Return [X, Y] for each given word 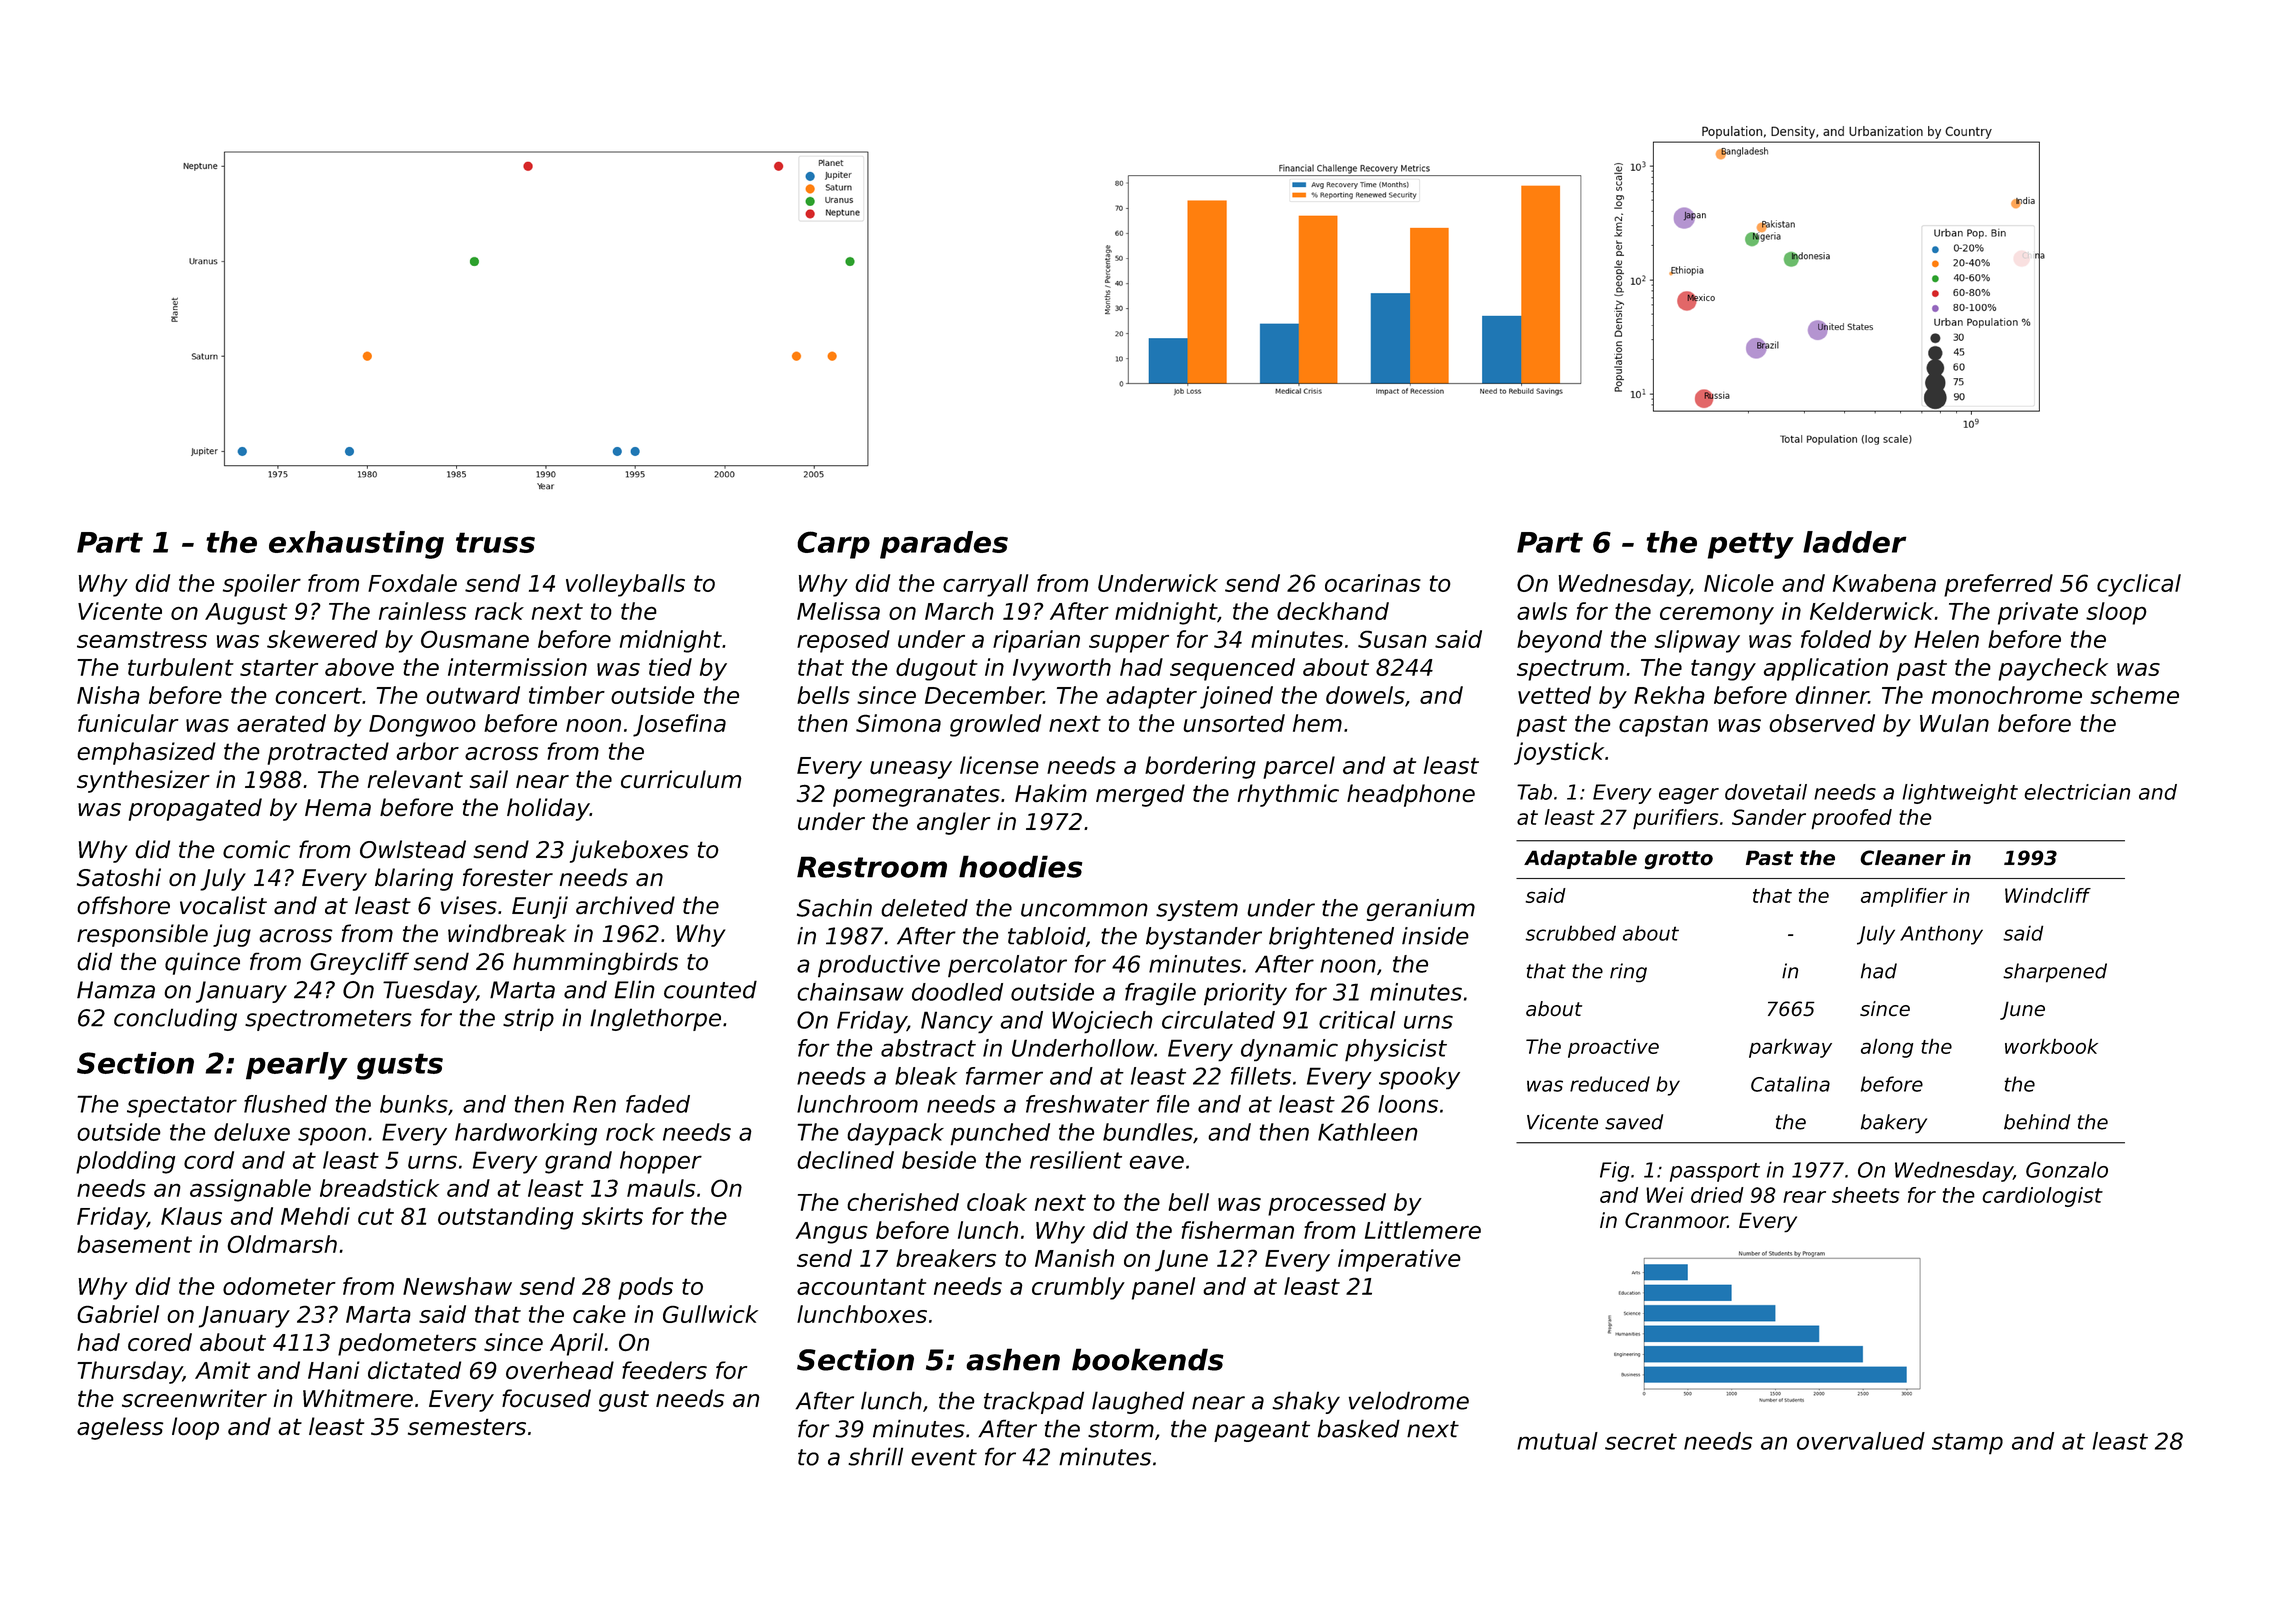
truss [495, 542]
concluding [175, 1019]
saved [1634, 1122]
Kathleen [1368, 1132]
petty [1751, 545]
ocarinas [1373, 583]
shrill [875, 1456]
